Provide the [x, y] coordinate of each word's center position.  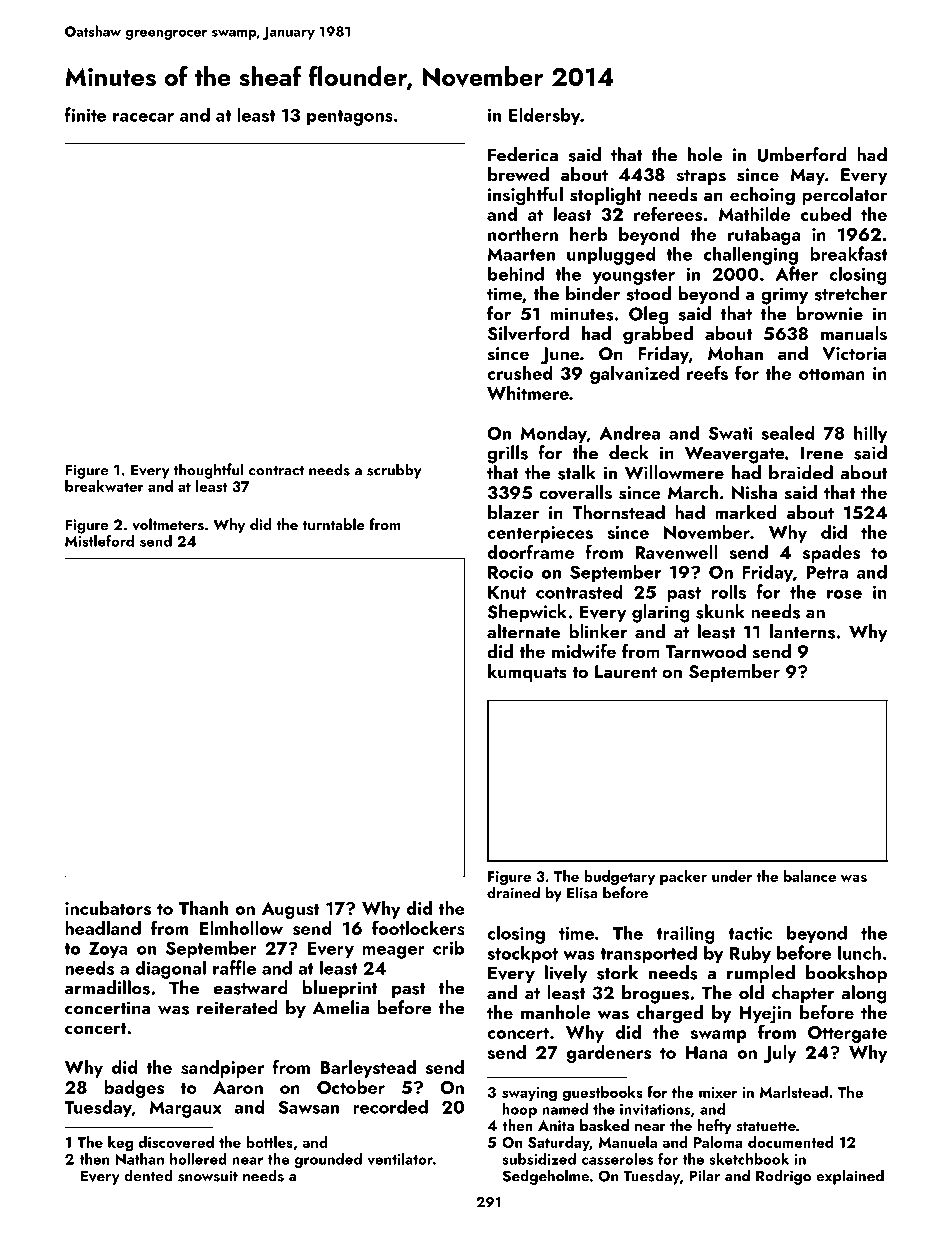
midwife [584, 651]
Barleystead [368, 1069]
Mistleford [99, 541]
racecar [143, 117]
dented [148, 1175]
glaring [661, 613]
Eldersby [544, 116]
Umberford [801, 154]
